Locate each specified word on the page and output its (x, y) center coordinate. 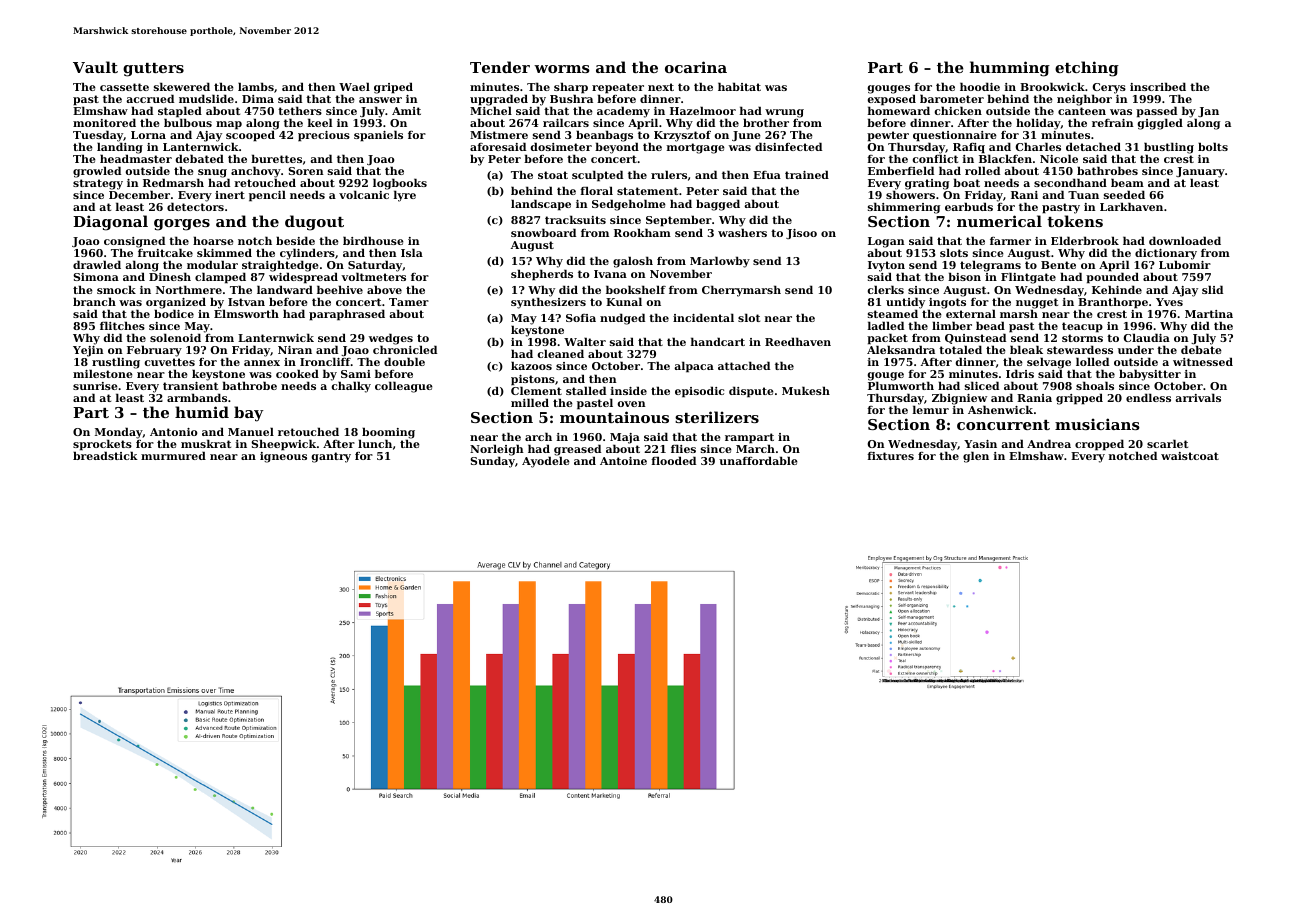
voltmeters (373, 277)
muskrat (206, 443)
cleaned (561, 353)
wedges (391, 339)
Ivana (610, 274)
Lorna (148, 135)
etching (1087, 69)
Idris (1020, 373)
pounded (1112, 278)
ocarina (696, 67)
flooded (673, 460)
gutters (153, 70)
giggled (1160, 124)
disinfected (788, 146)
